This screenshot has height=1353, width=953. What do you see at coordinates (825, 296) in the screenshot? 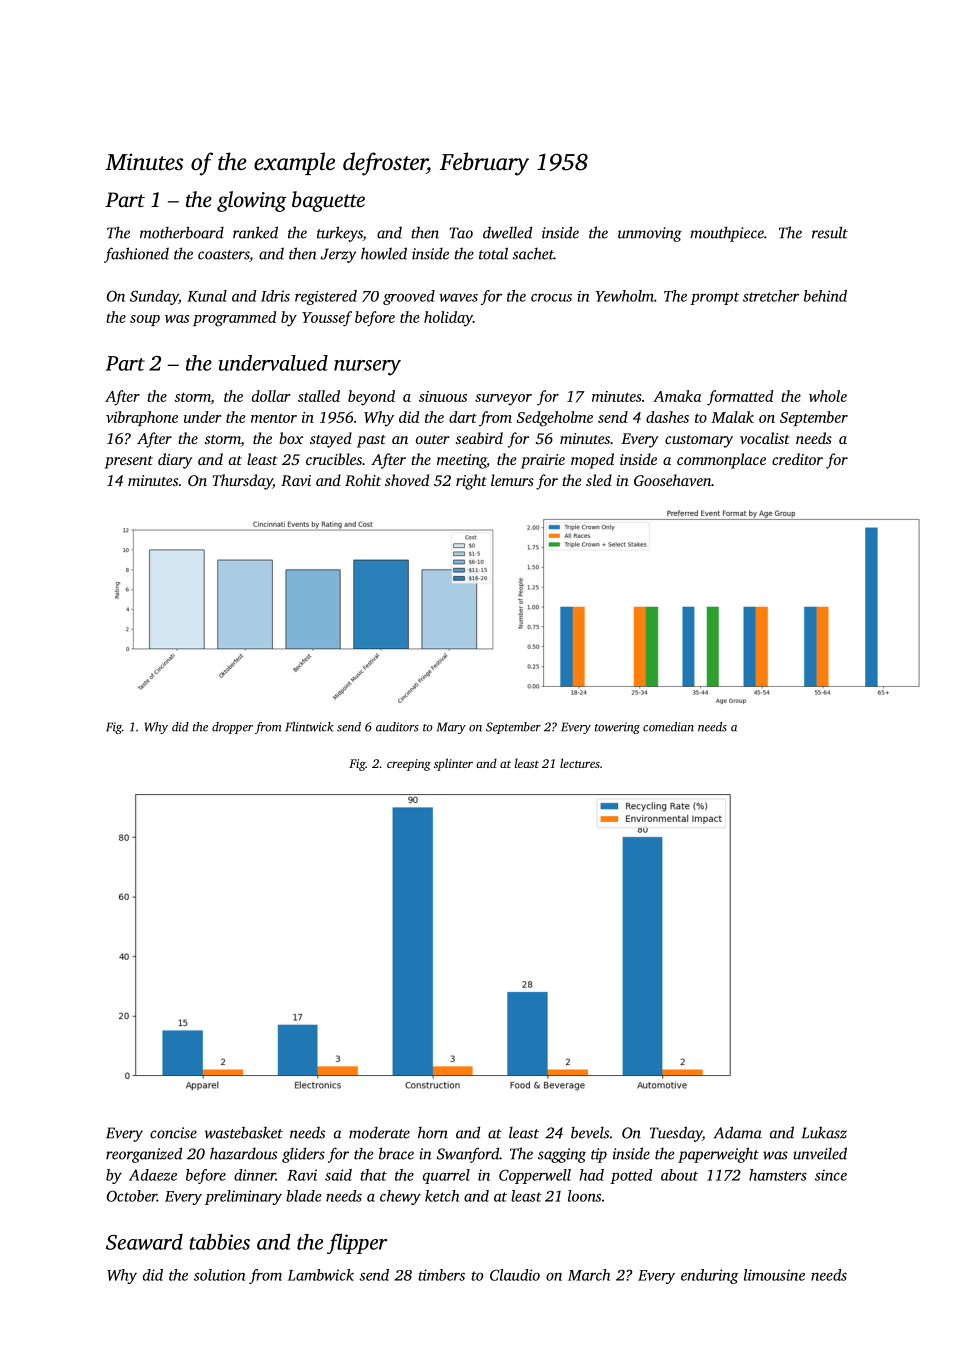
I see `behind` at bounding box center [825, 296].
